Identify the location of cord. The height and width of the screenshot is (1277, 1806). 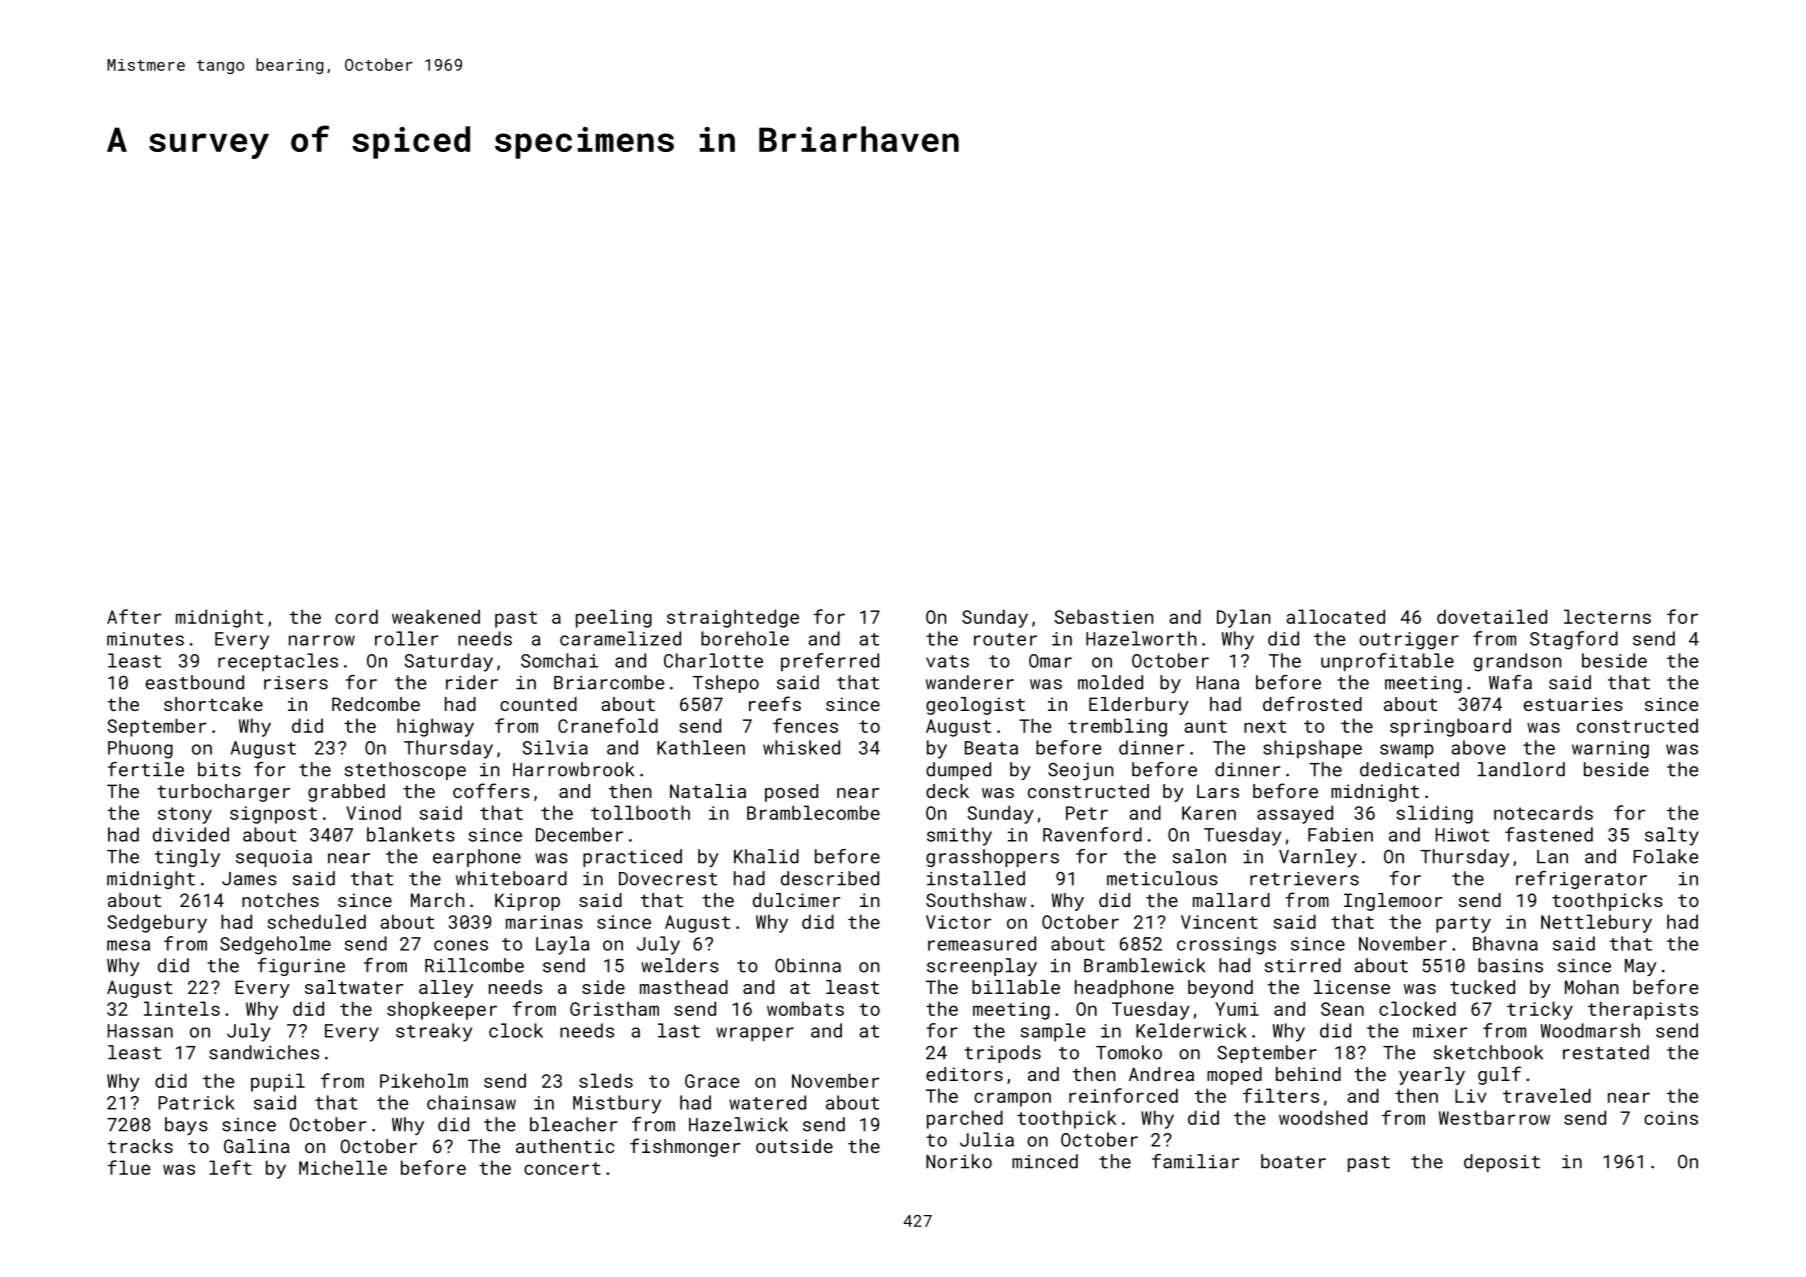
(356, 616).
